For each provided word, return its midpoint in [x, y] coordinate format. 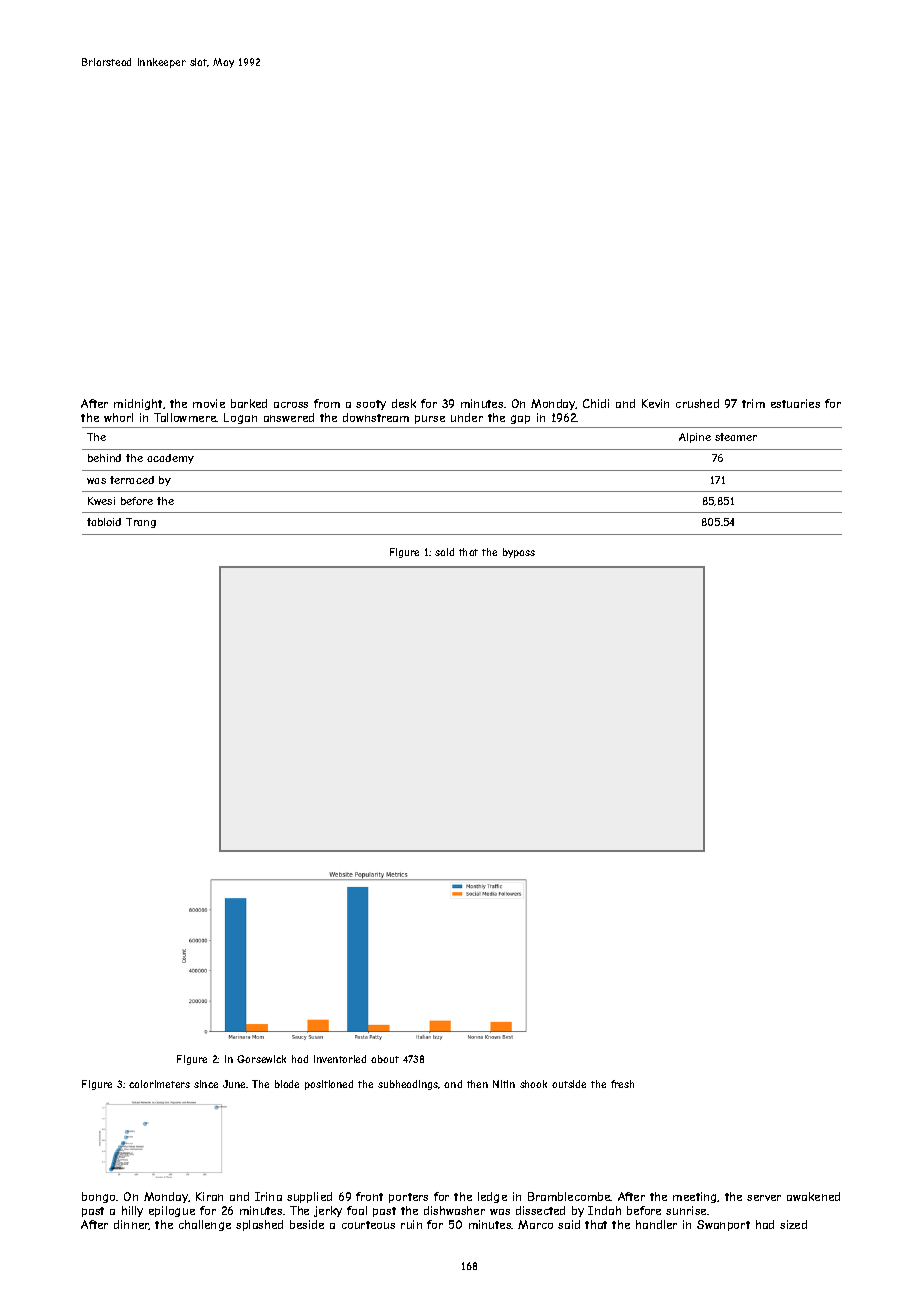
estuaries [795, 403]
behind [104, 458]
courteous [368, 1225]
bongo [99, 1197]
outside [569, 1084]
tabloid [104, 522]
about [385, 1059]
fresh [622, 1084]
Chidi [596, 403]
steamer [736, 437]
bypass [519, 553]
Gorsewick [261, 1059]
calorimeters [159, 1084]
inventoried [340, 1059]
